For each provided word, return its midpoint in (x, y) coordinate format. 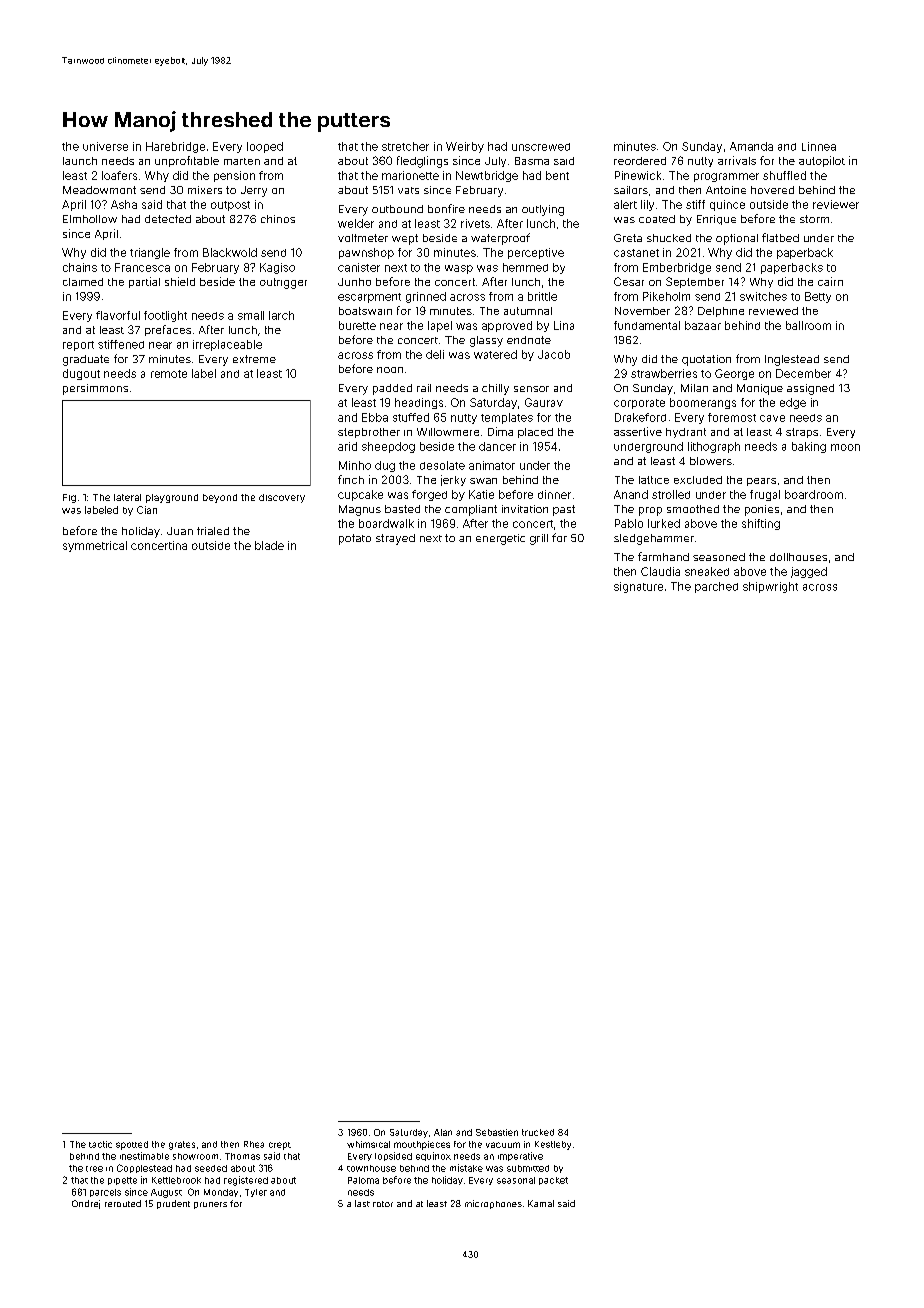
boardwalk (386, 523)
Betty (818, 297)
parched (716, 587)
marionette (410, 175)
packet (553, 1181)
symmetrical (95, 546)
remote (169, 374)
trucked (538, 1132)
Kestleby (553, 1145)
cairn (830, 281)
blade (269, 545)
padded (392, 389)
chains (80, 267)
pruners (210, 1205)
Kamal (541, 1203)
